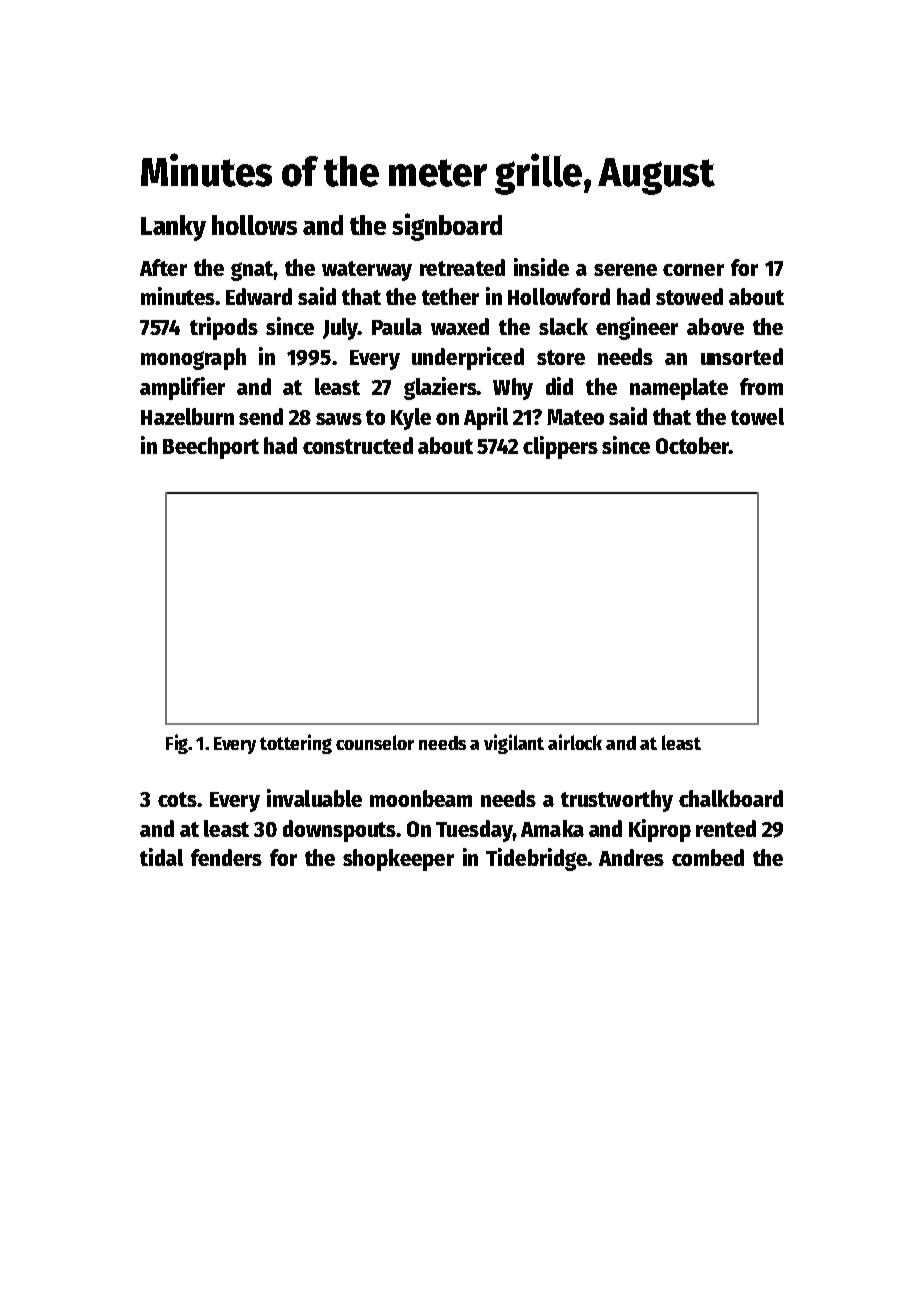 The image size is (924, 1314). What do you see at coordinates (187, 416) in the screenshot?
I see `Hazelburn` at bounding box center [187, 416].
